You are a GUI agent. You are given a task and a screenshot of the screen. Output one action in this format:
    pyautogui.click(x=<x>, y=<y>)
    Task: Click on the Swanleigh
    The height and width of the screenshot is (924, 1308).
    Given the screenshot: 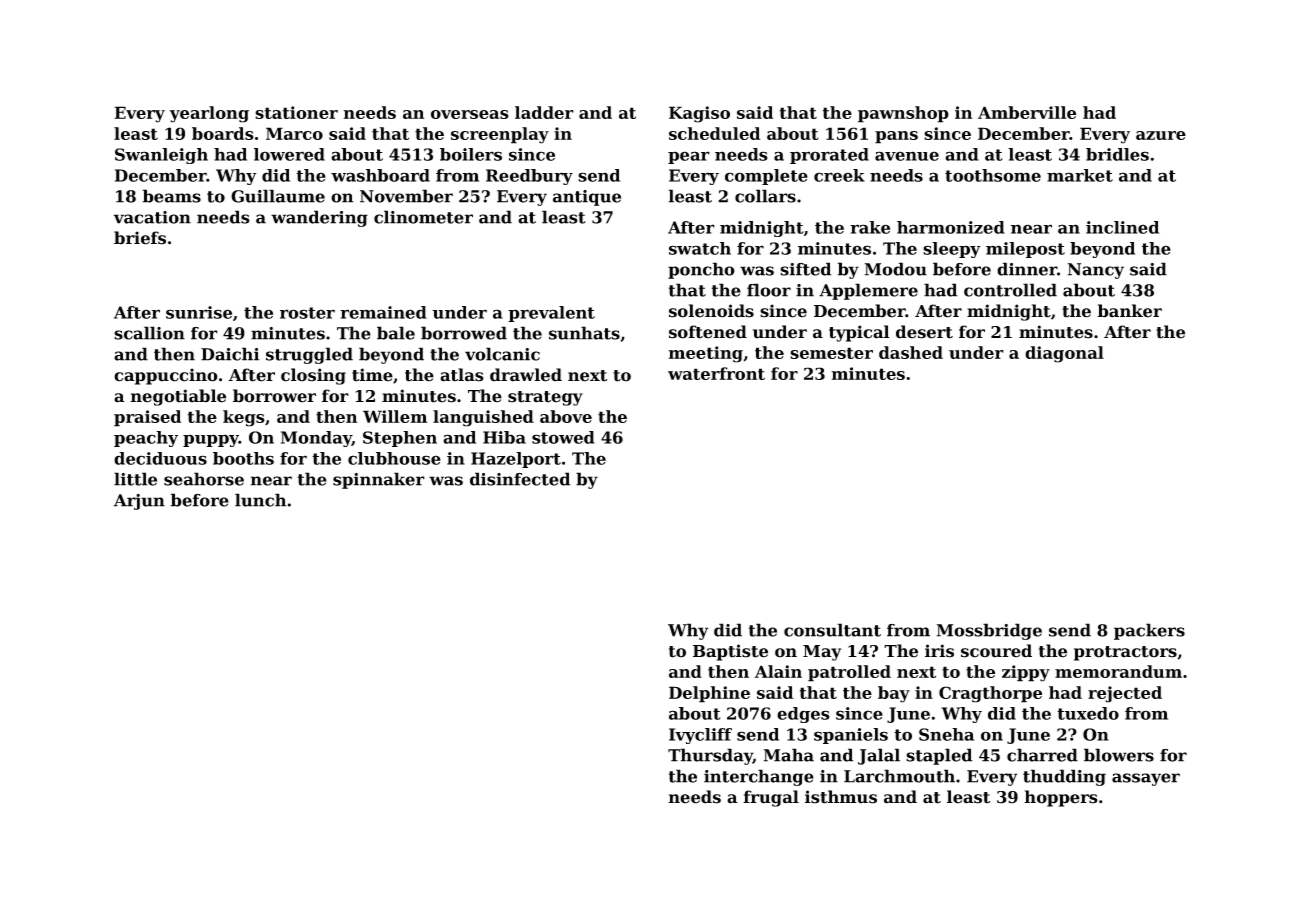 What is the action you would take?
    pyautogui.click(x=161, y=156)
